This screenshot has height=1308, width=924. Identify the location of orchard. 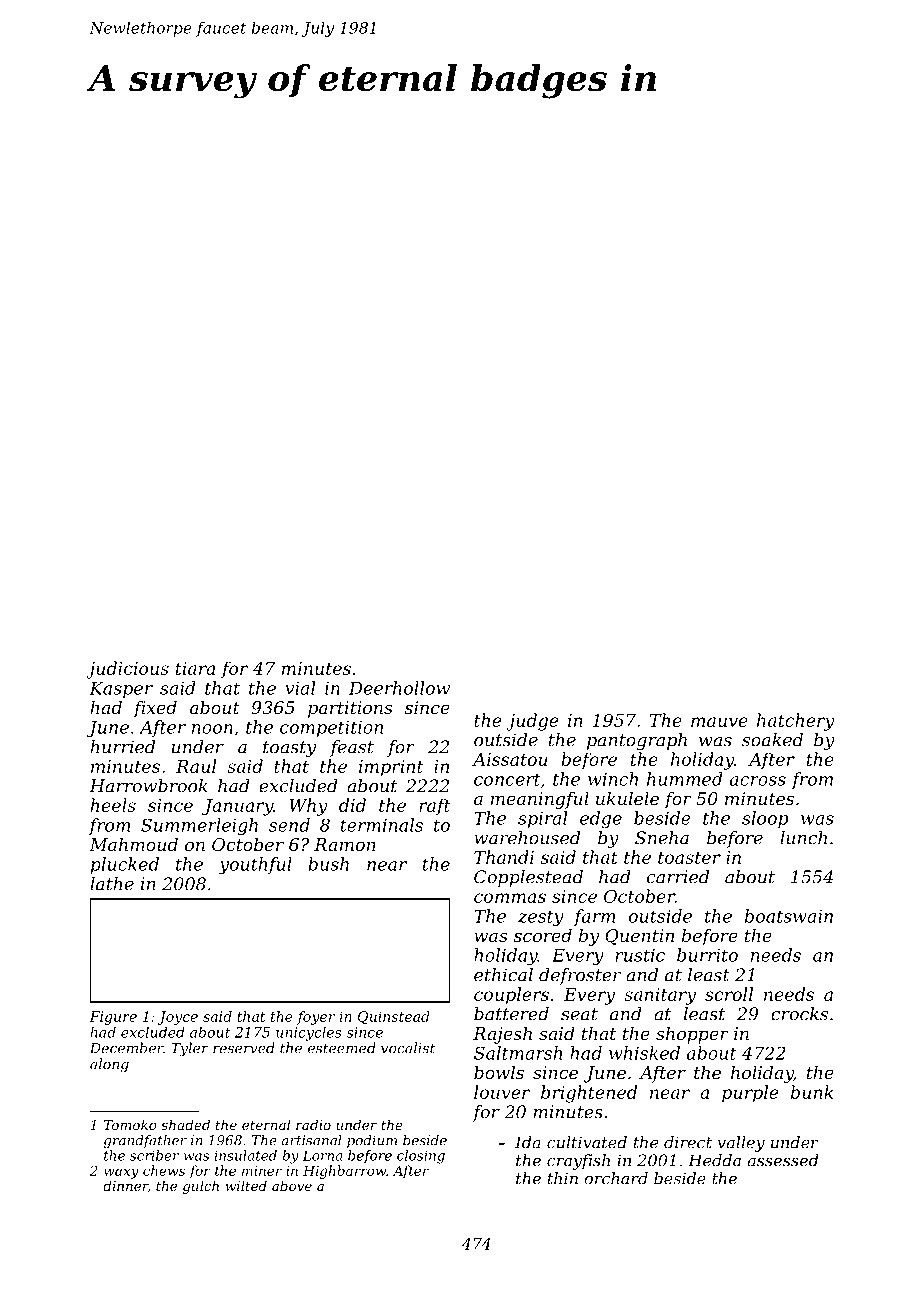
(616, 1178).
